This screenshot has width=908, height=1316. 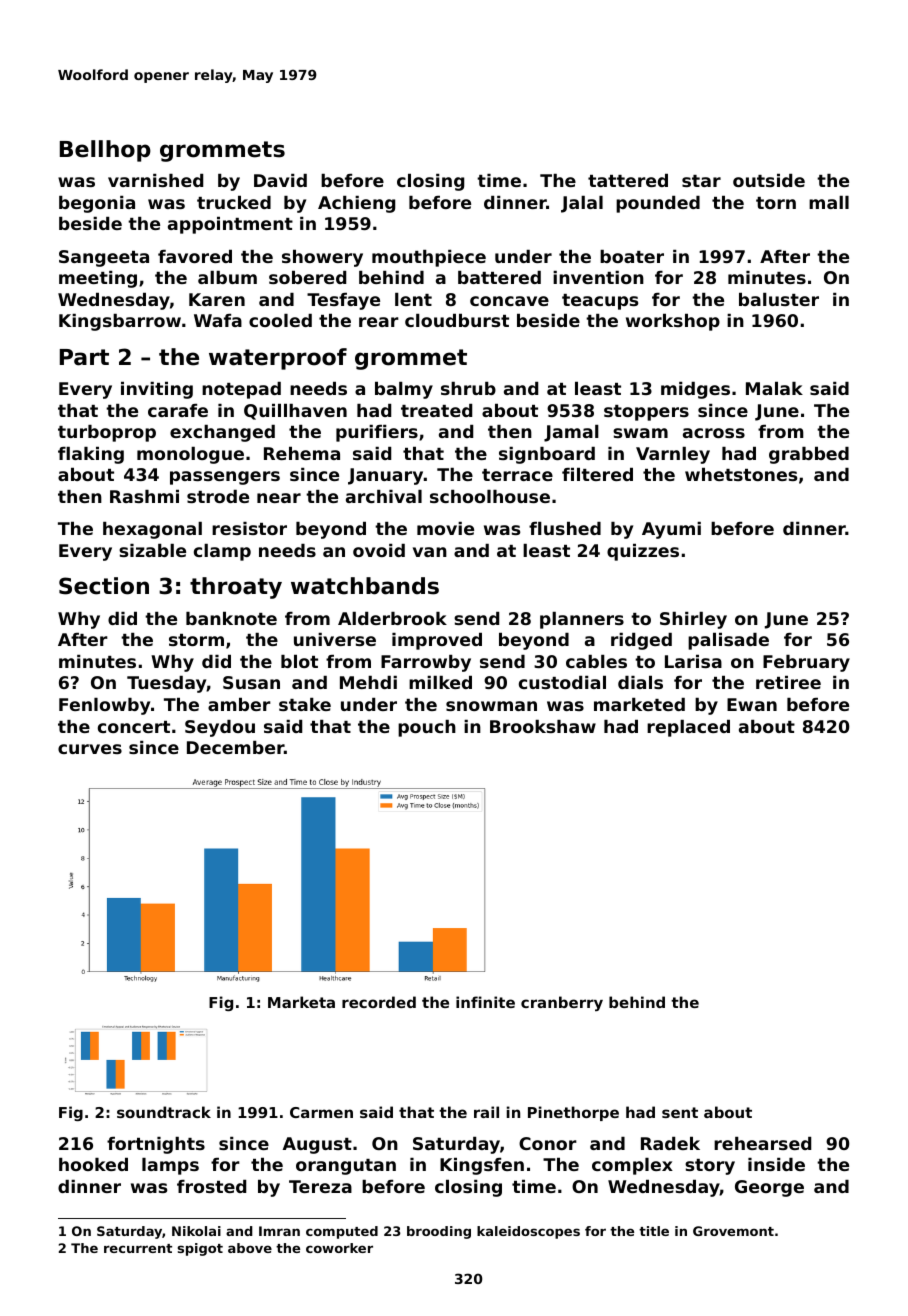 What do you see at coordinates (93, 1164) in the screenshot?
I see `hooked` at bounding box center [93, 1164].
